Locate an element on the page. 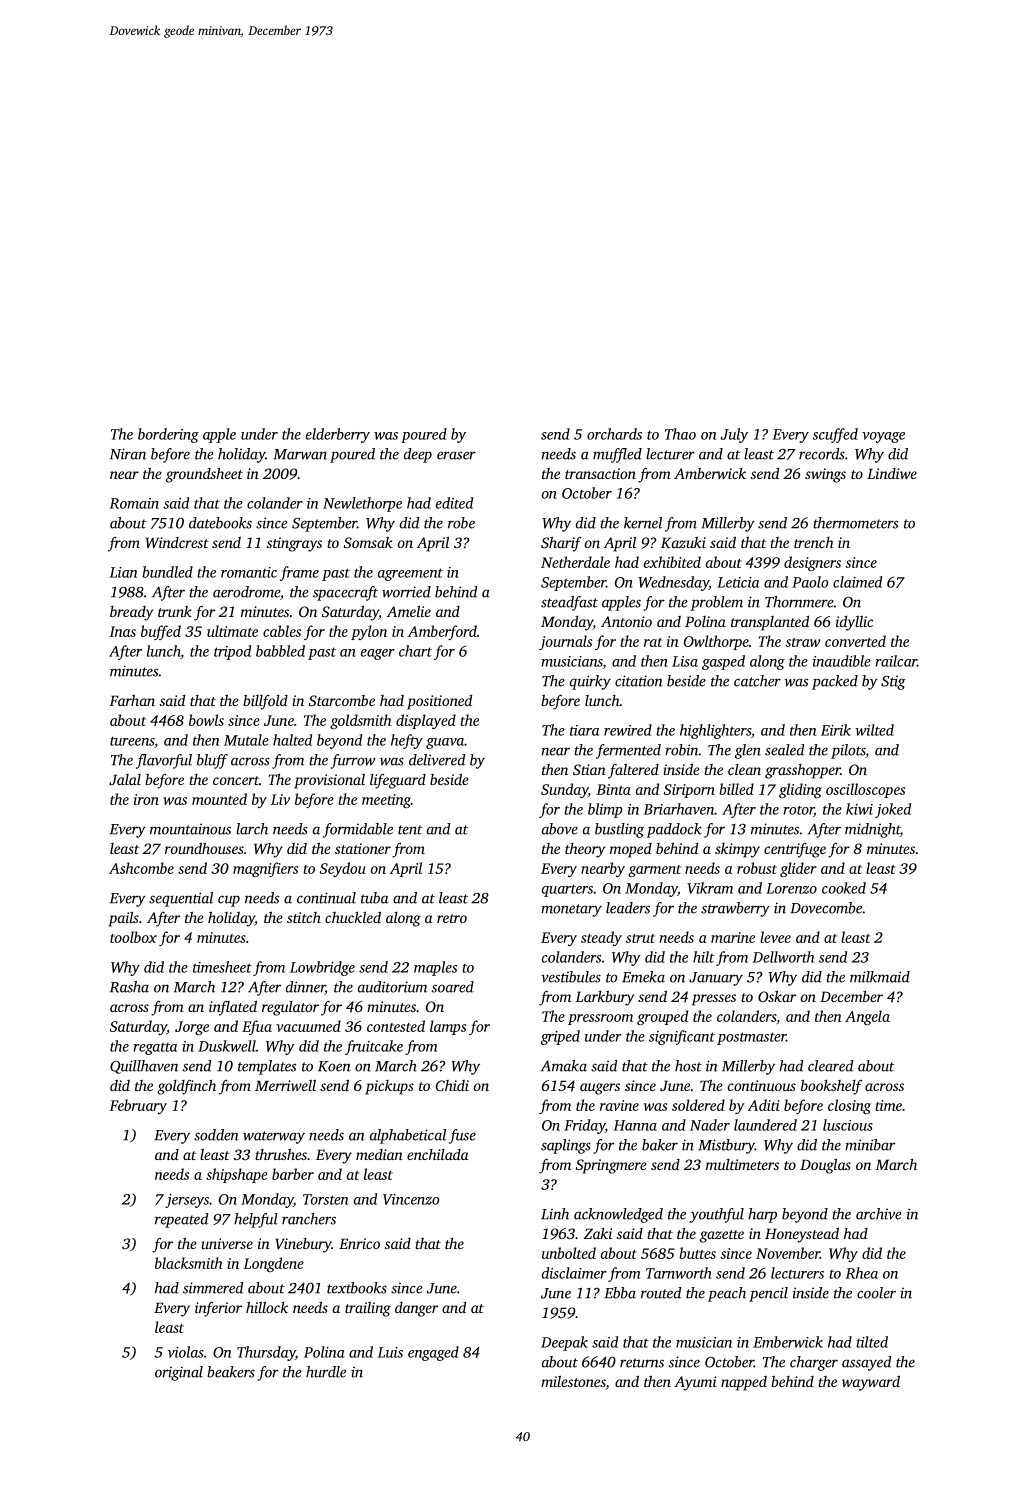  blacksmith is located at coordinates (188, 1263).
